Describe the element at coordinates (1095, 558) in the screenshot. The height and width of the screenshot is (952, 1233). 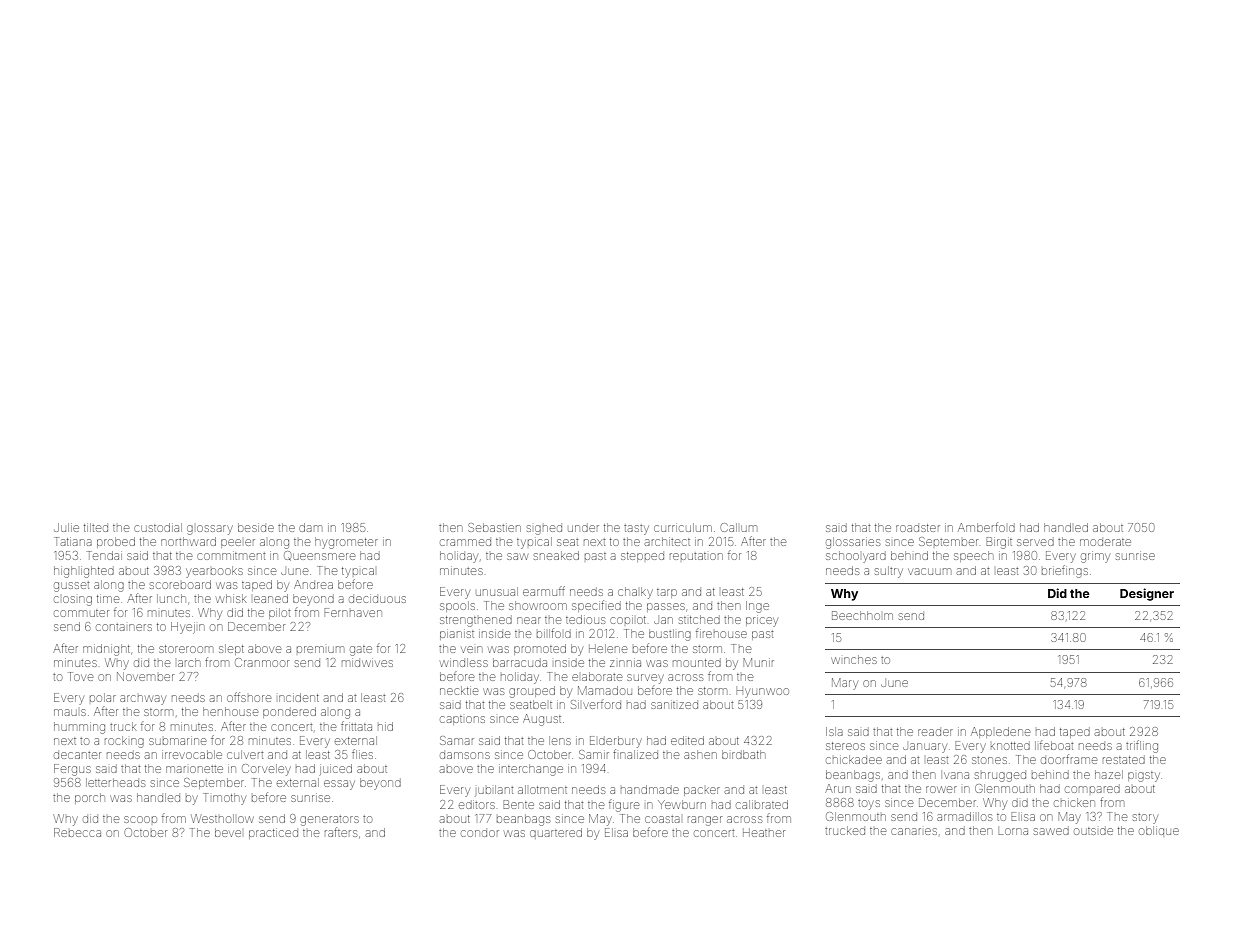
I see `grimy` at that location.
